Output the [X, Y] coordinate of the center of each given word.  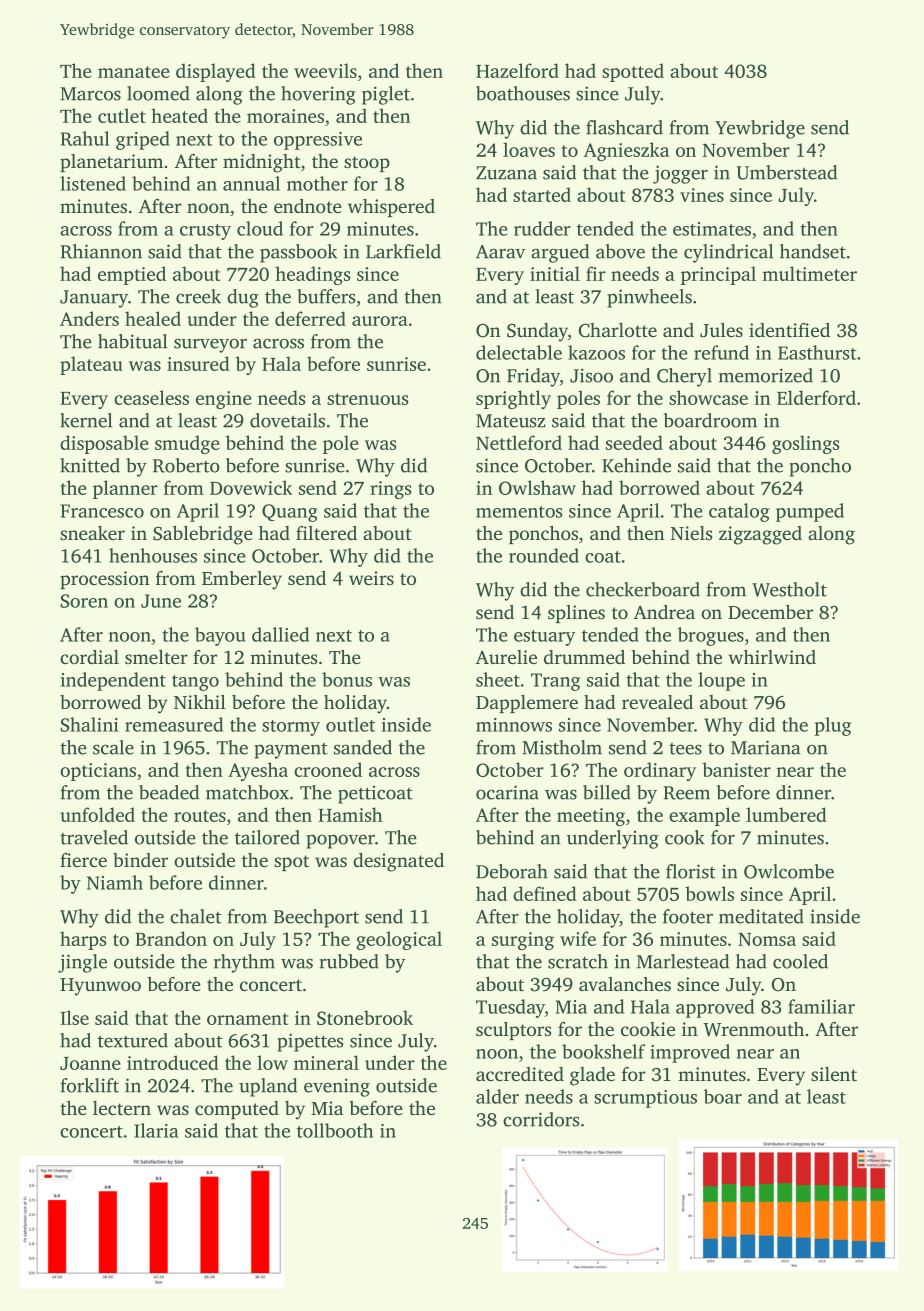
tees [685, 749]
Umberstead [786, 172]
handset [813, 251]
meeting [591, 817]
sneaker [92, 533]
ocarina [507, 792]
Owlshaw [537, 487]
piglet [386, 95]
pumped [810, 512]
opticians [98, 772]
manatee [134, 72]
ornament [247, 1019]
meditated [761, 916]
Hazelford [517, 70]
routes [200, 816]
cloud [260, 228]
